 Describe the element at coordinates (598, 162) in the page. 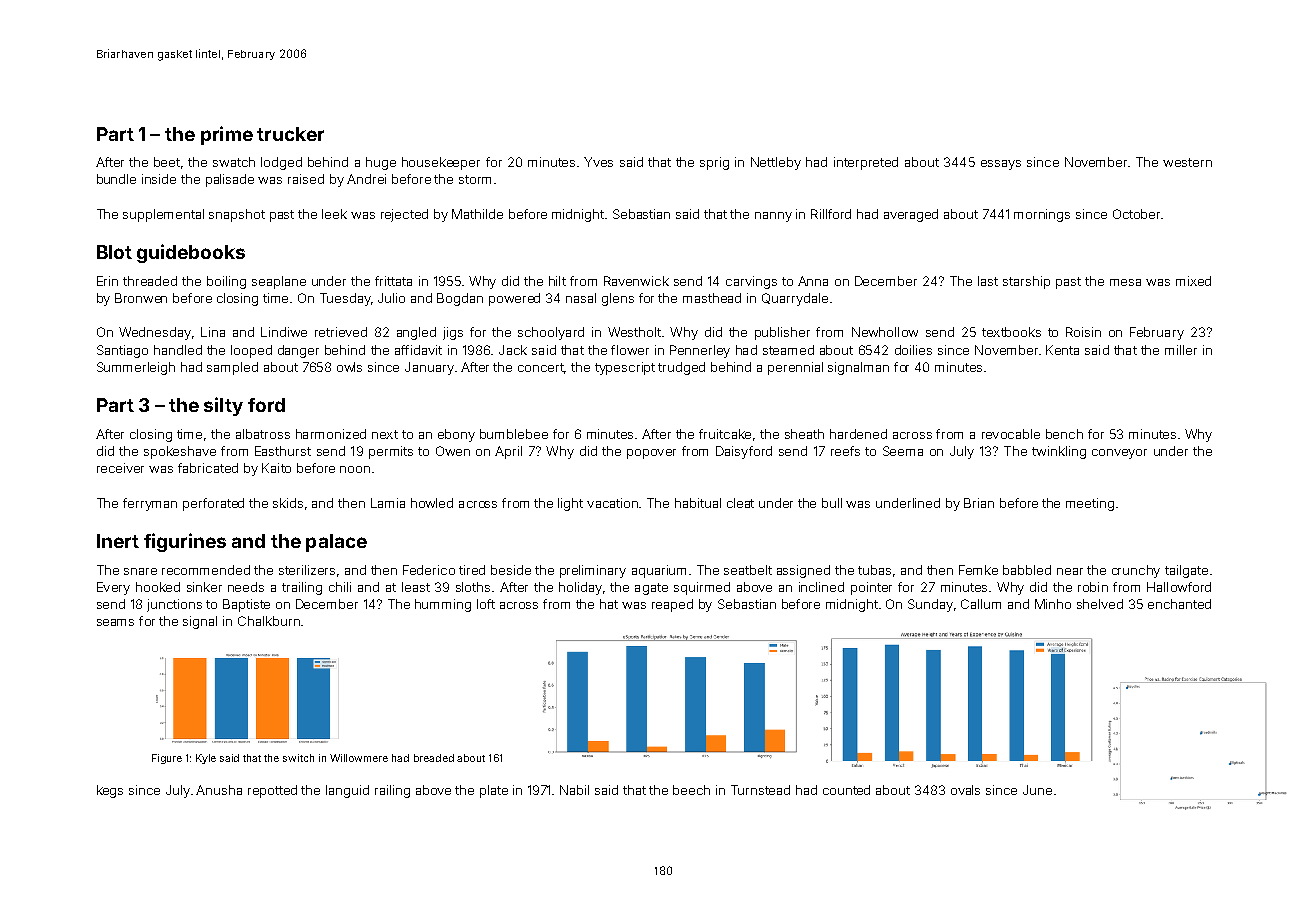

I see `Yves` at that location.
